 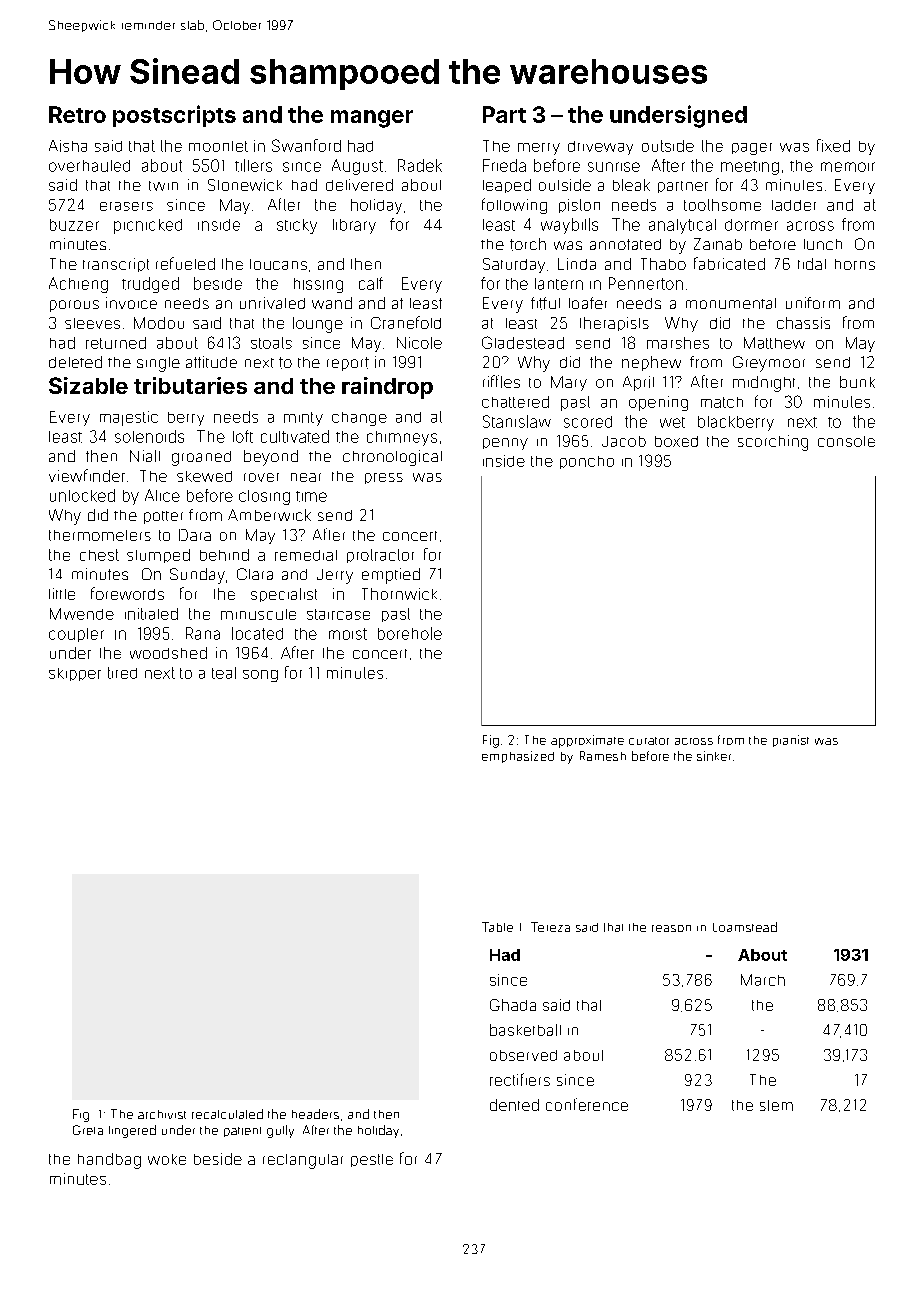 What do you see at coordinates (846, 441) in the screenshot?
I see `console` at bounding box center [846, 441].
